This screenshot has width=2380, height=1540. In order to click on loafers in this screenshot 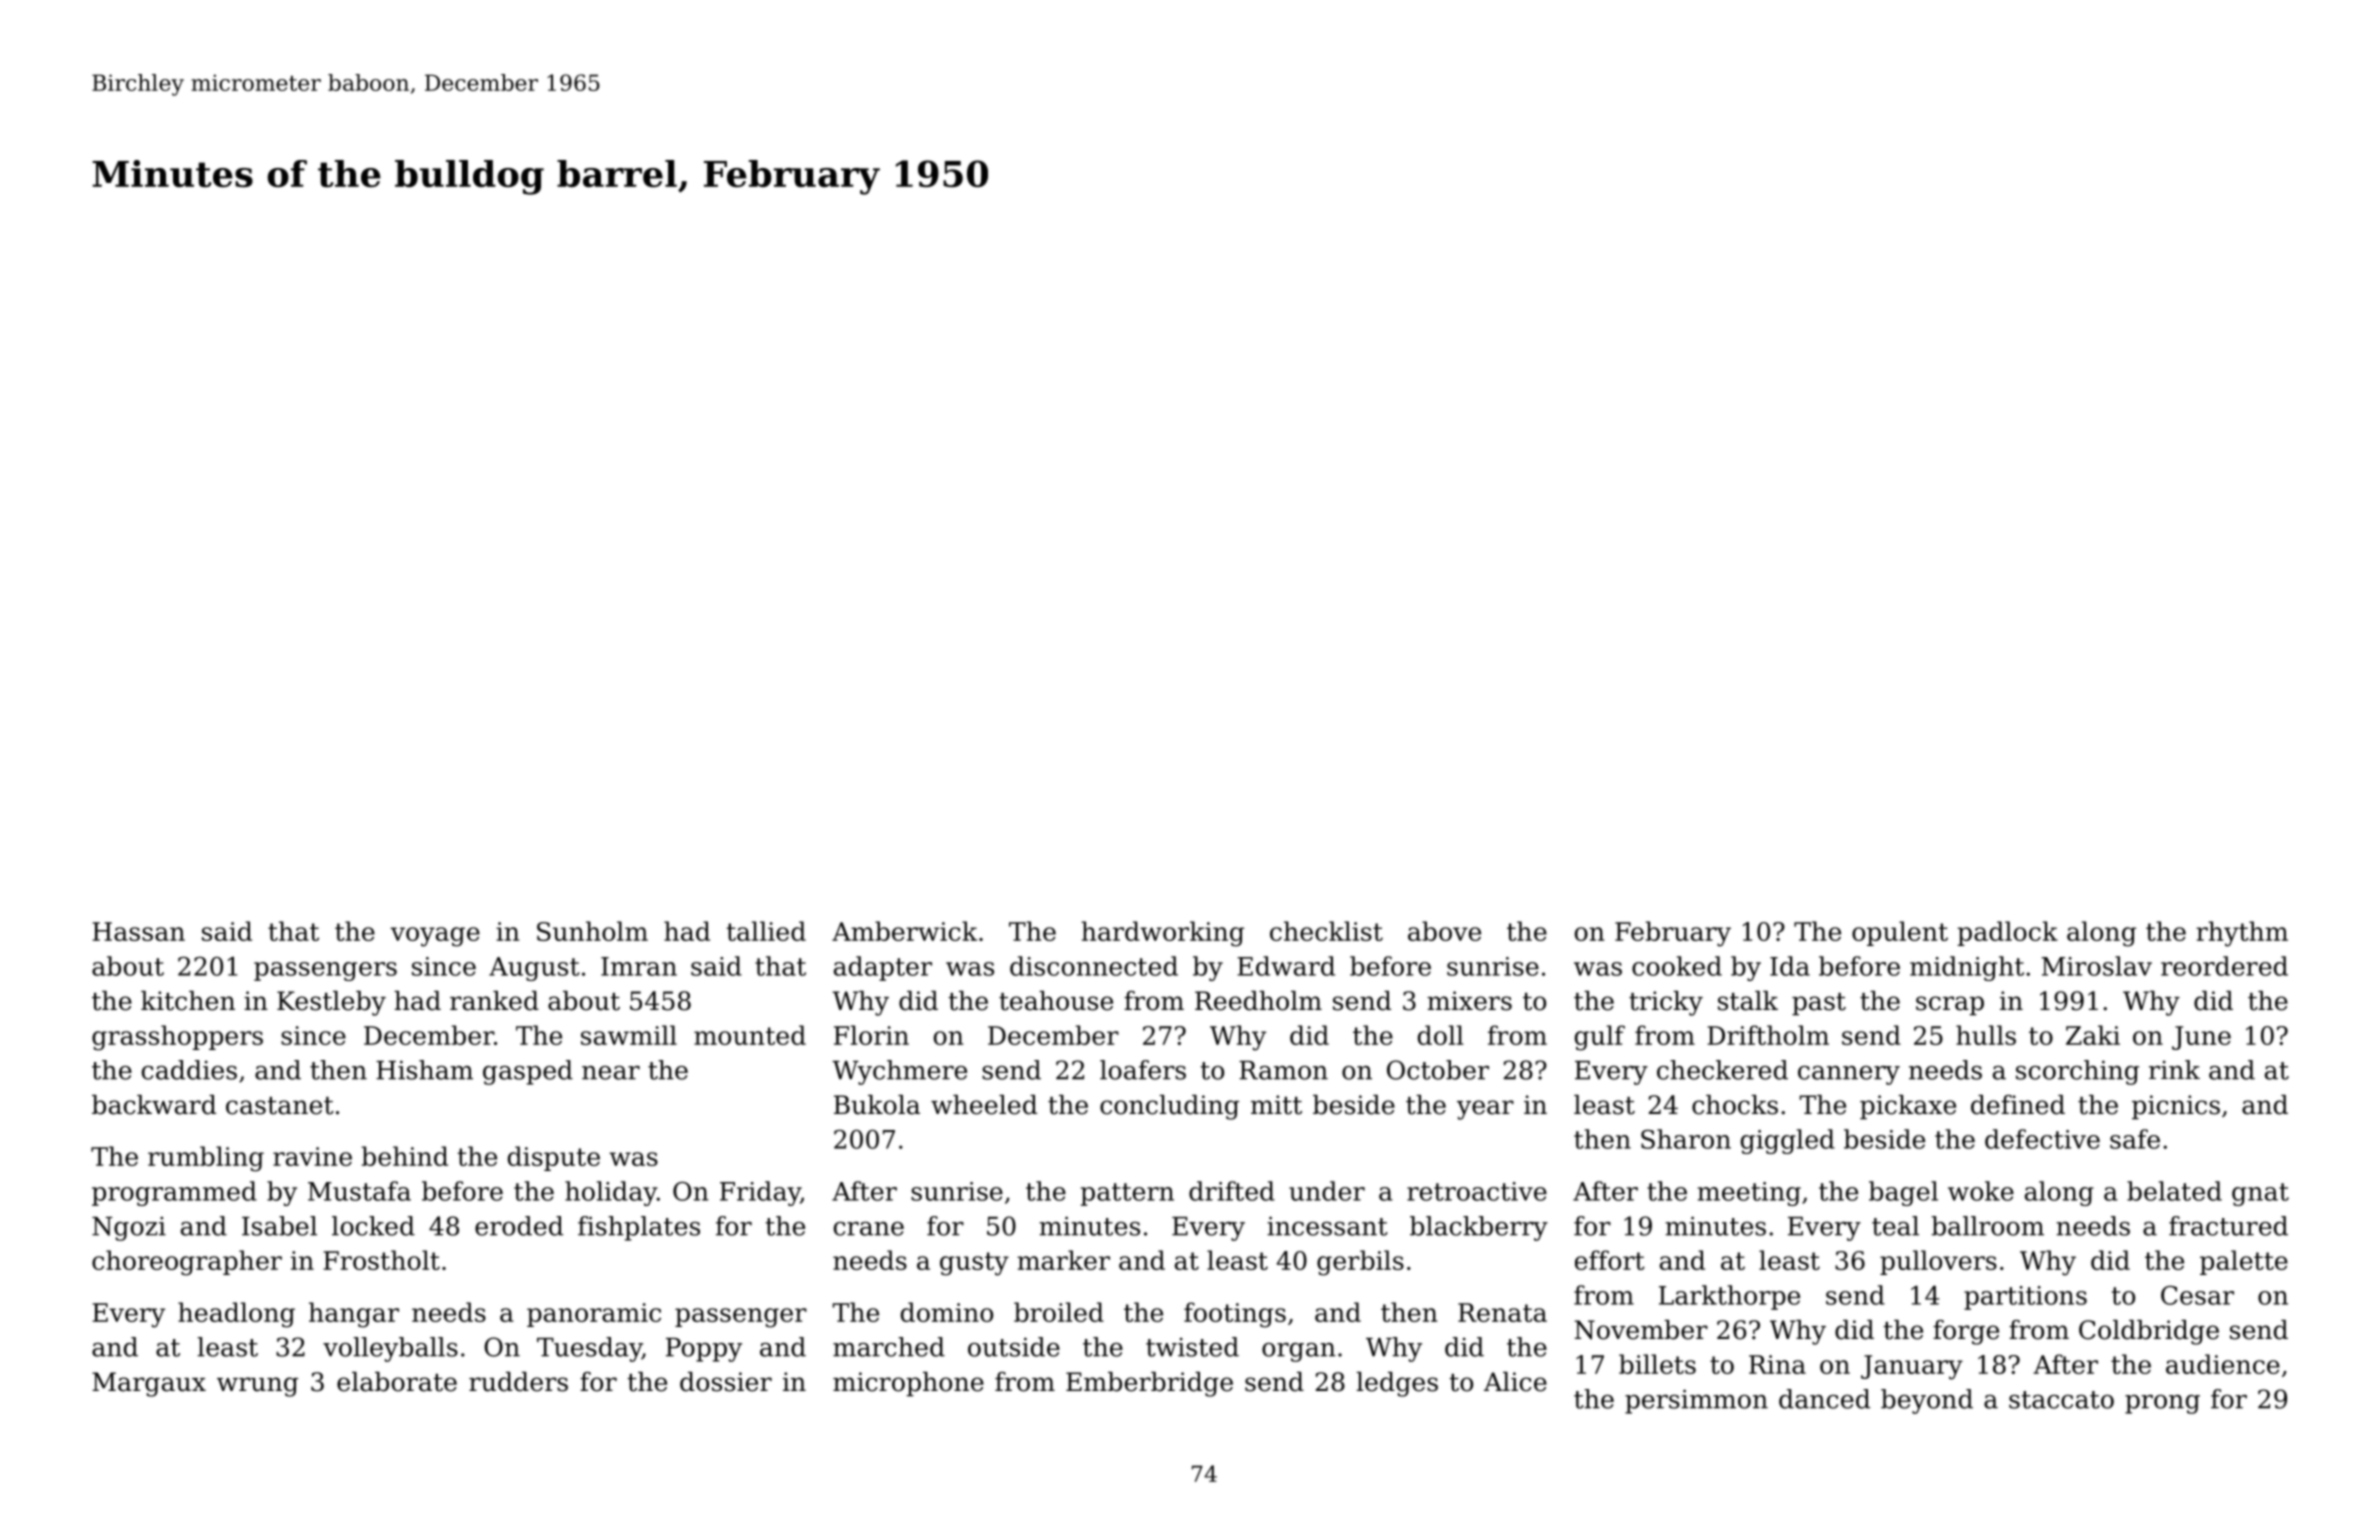, I will do `click(1143, 1070)`.
